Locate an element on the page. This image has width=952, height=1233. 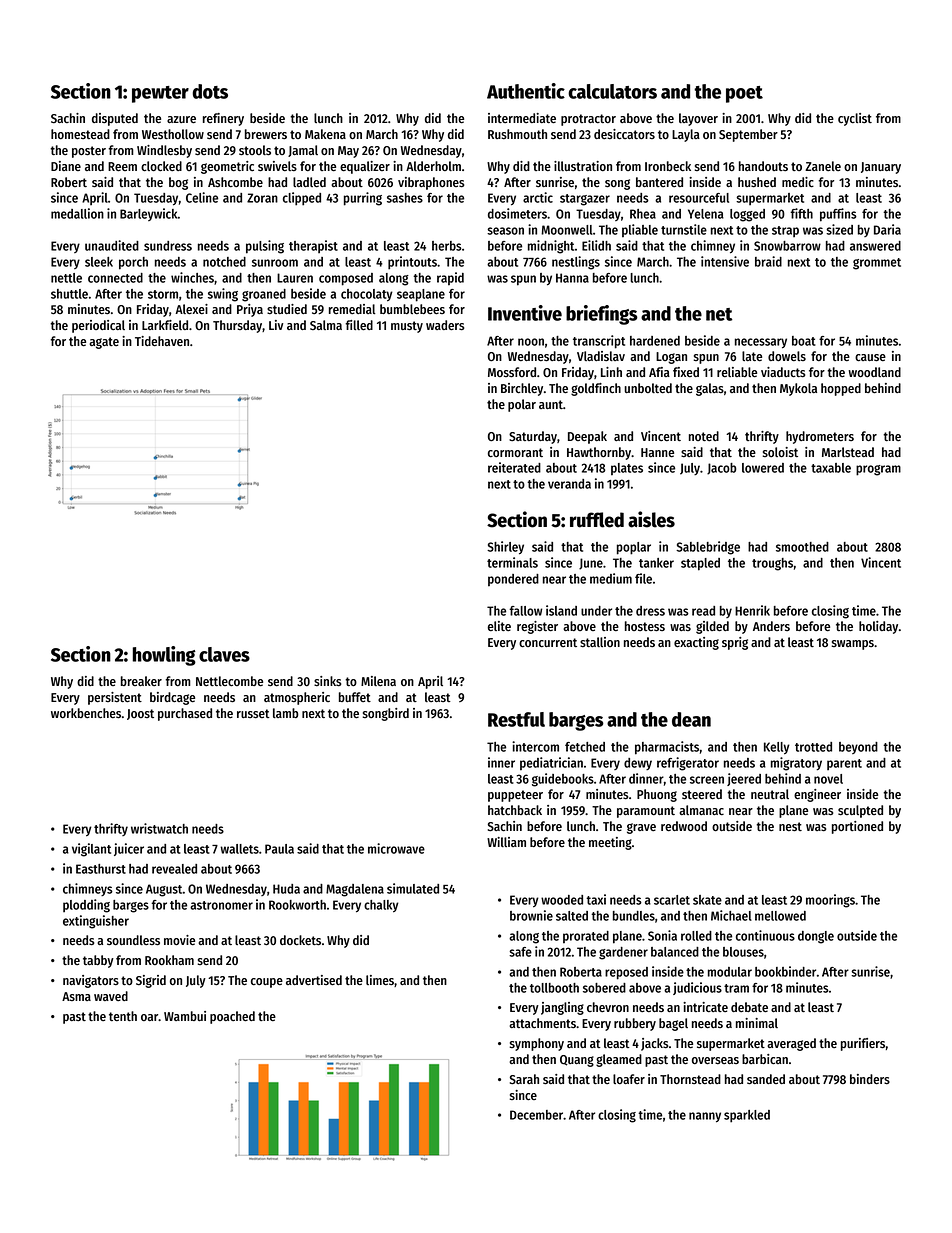
agate is located at coordinates (104, 343).
